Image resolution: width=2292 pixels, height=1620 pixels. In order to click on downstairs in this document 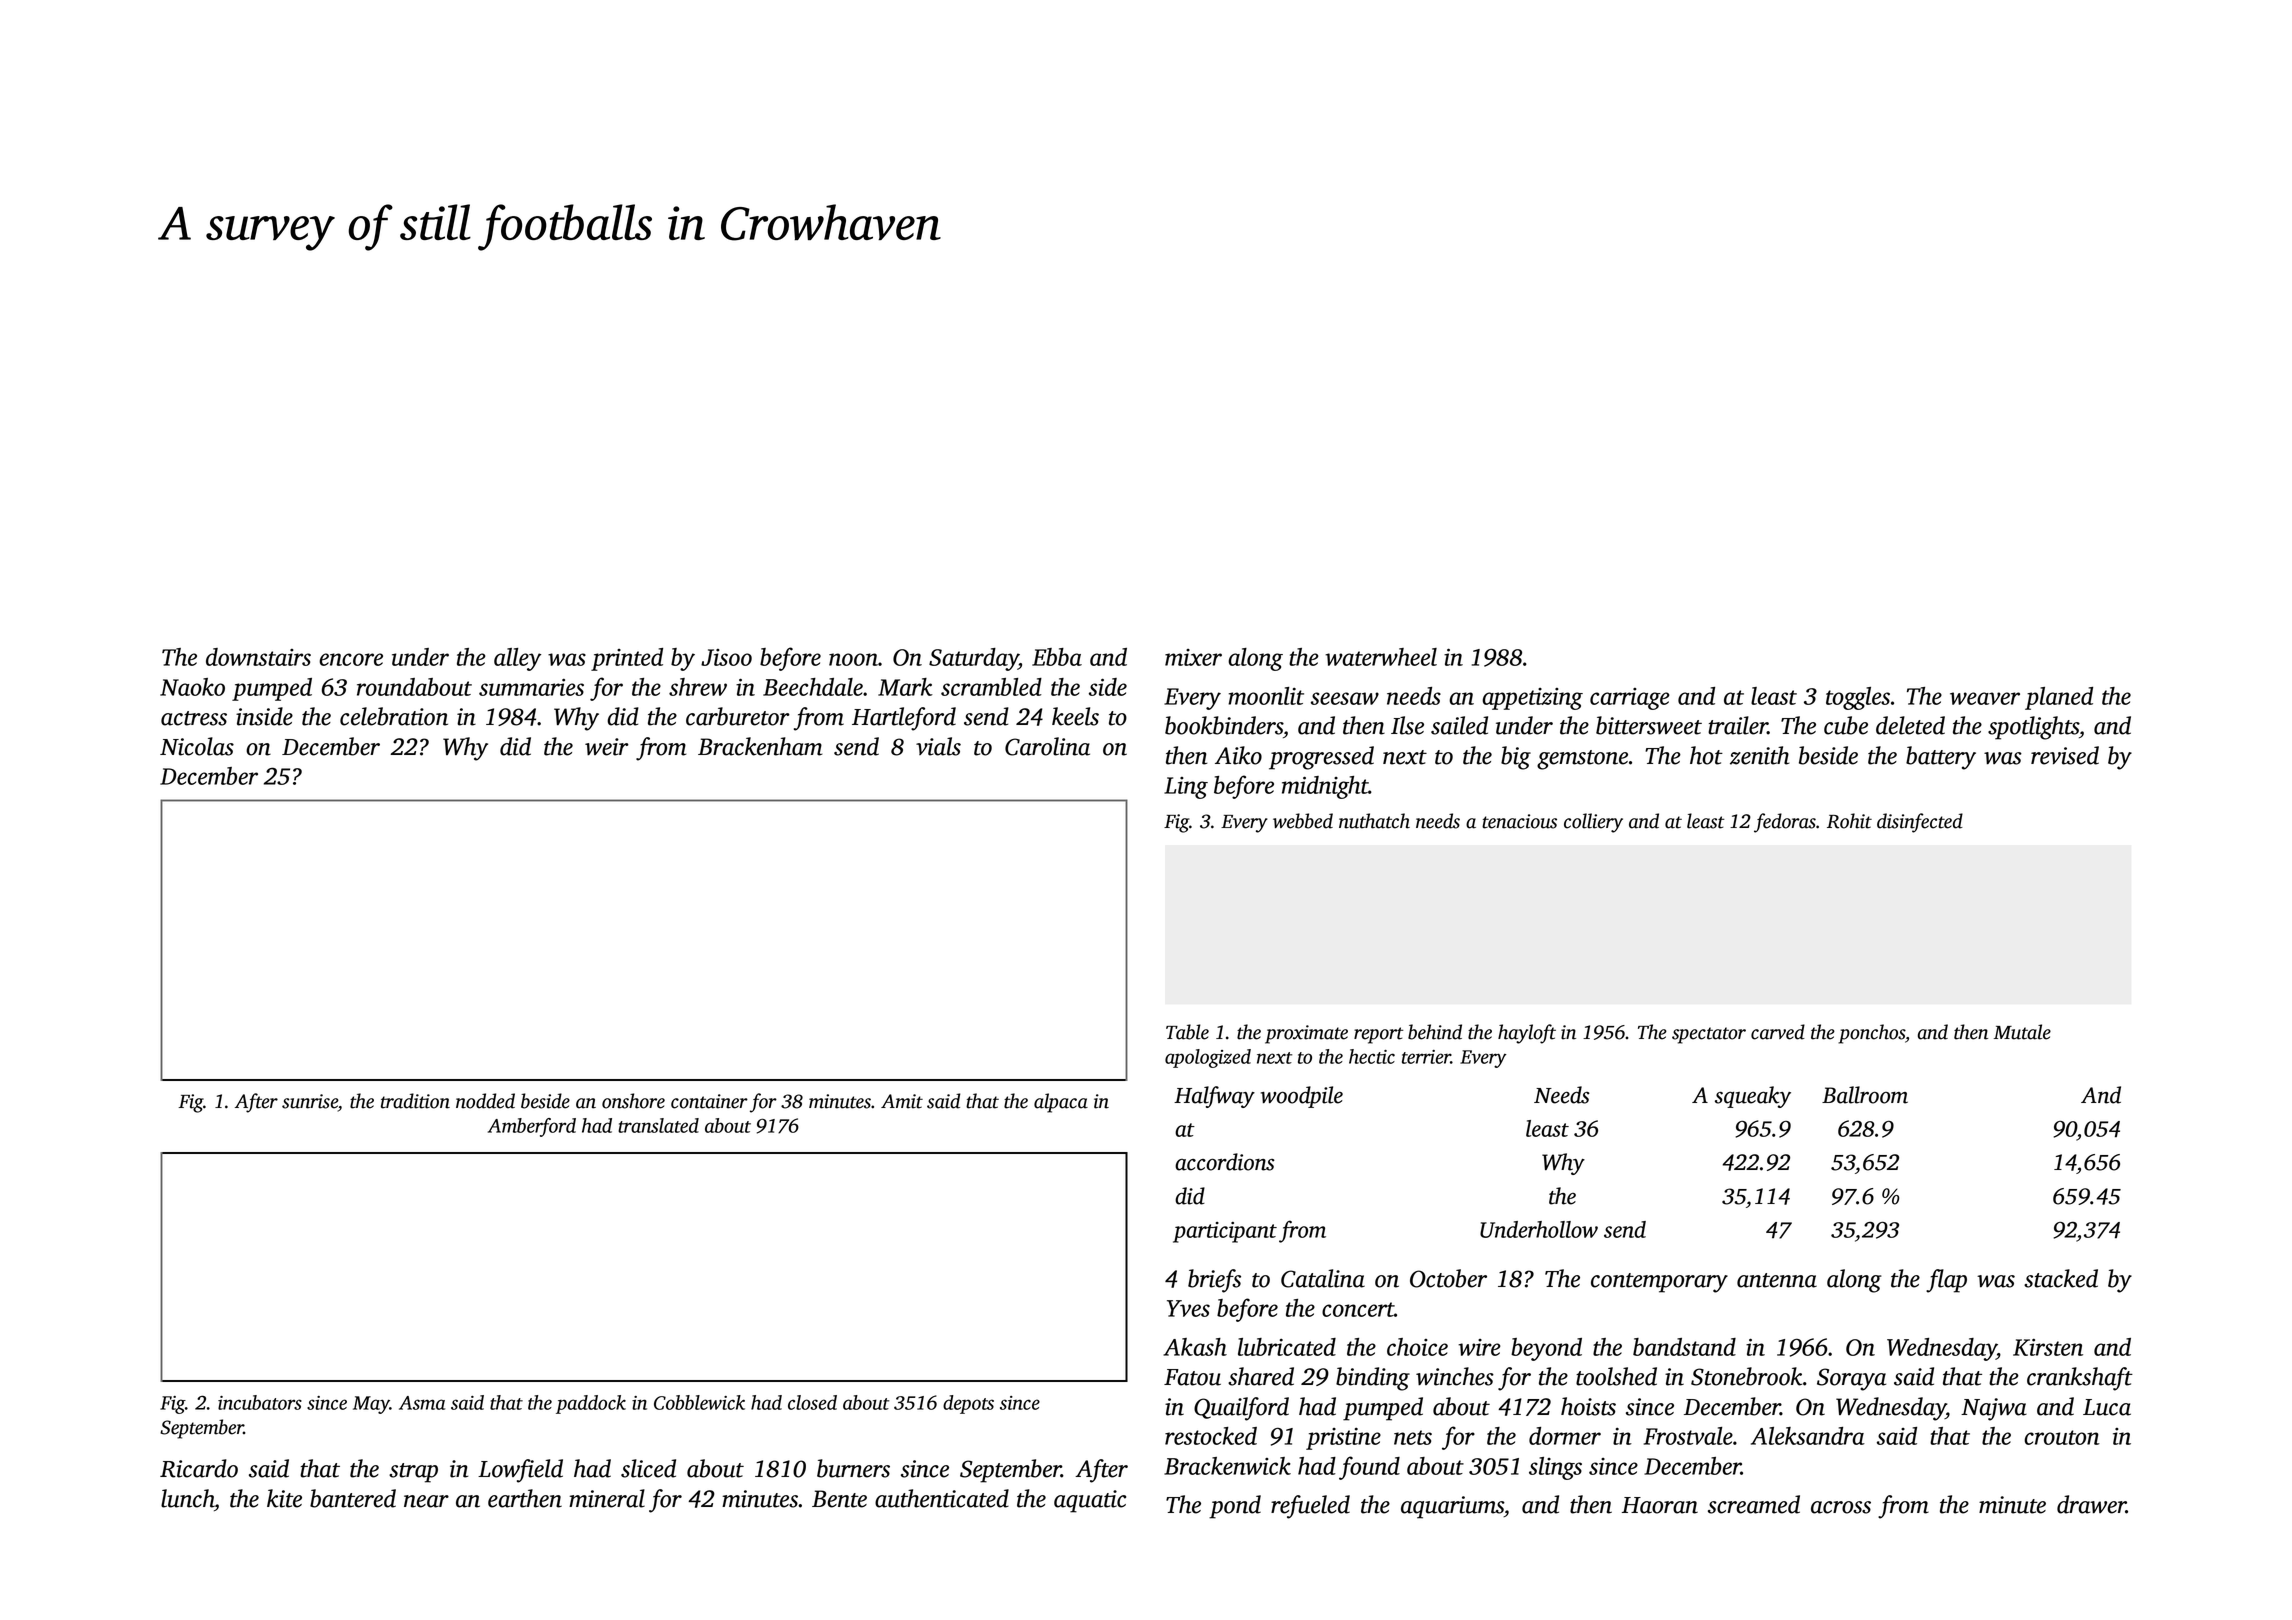, I will do `click(258, 657)`.
